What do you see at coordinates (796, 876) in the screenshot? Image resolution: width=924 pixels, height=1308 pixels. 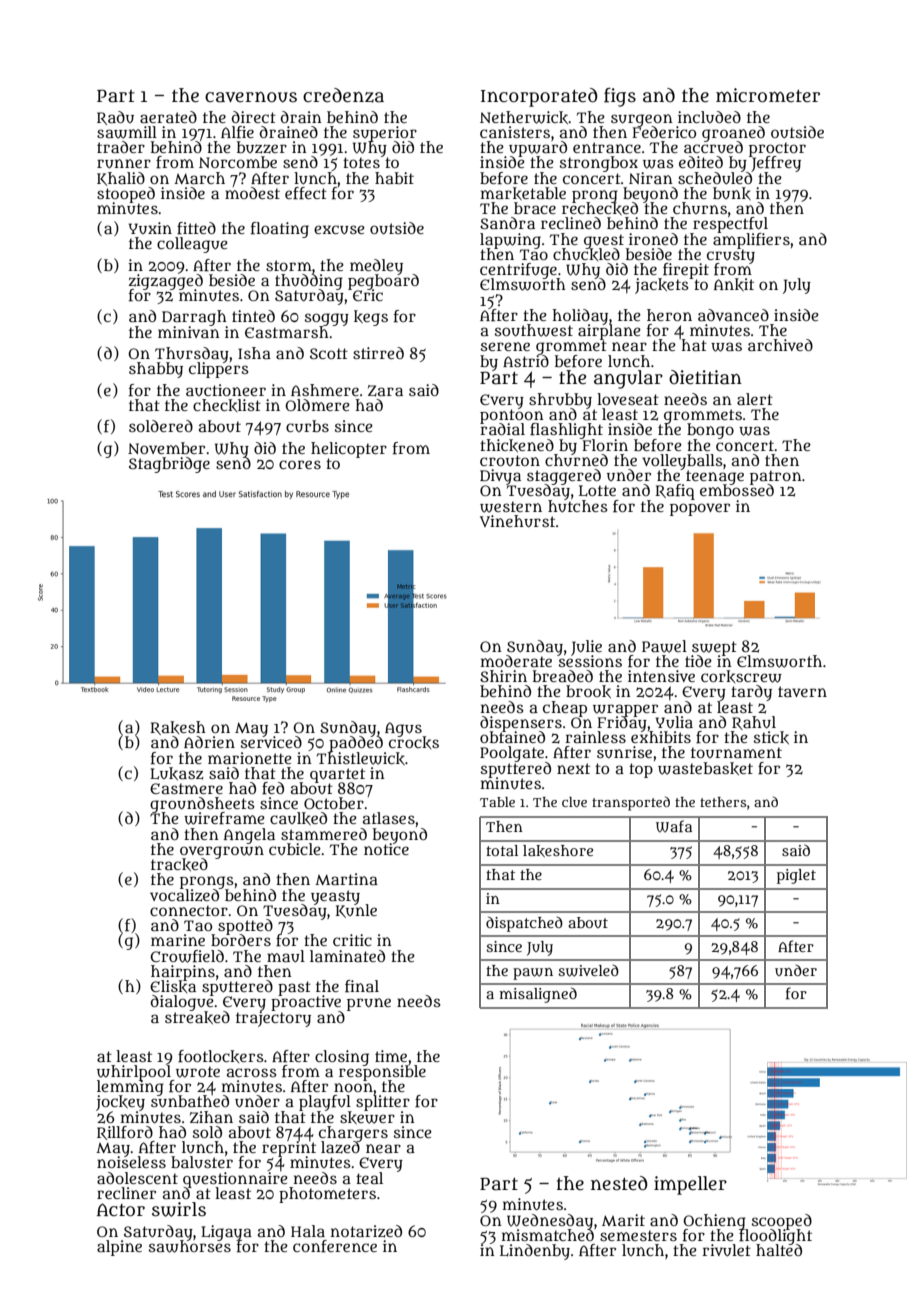 I see `piglet` at bounding box center [796, 876].
